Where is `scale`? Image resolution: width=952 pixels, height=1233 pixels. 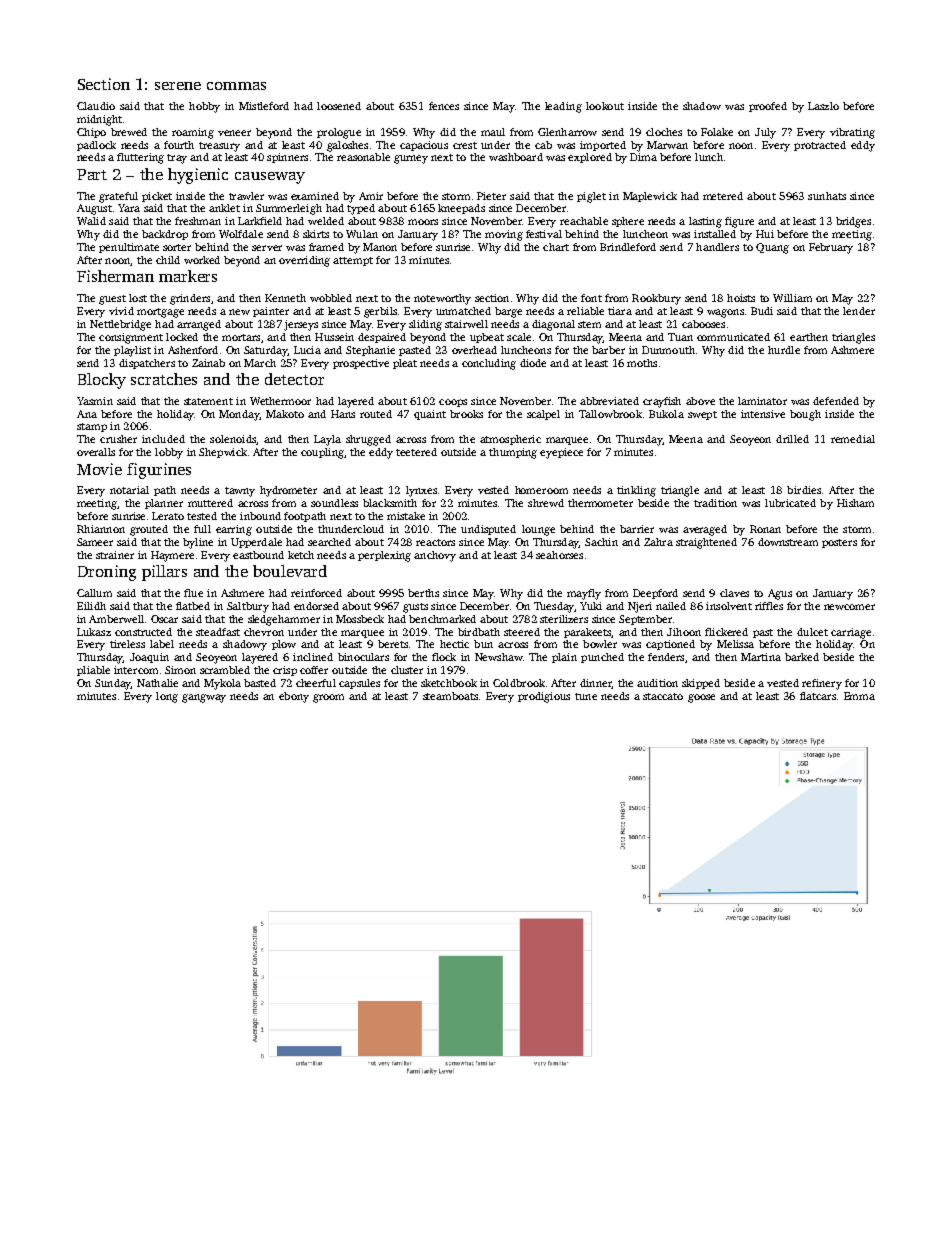
scale is located at coordinates (519, 337).
